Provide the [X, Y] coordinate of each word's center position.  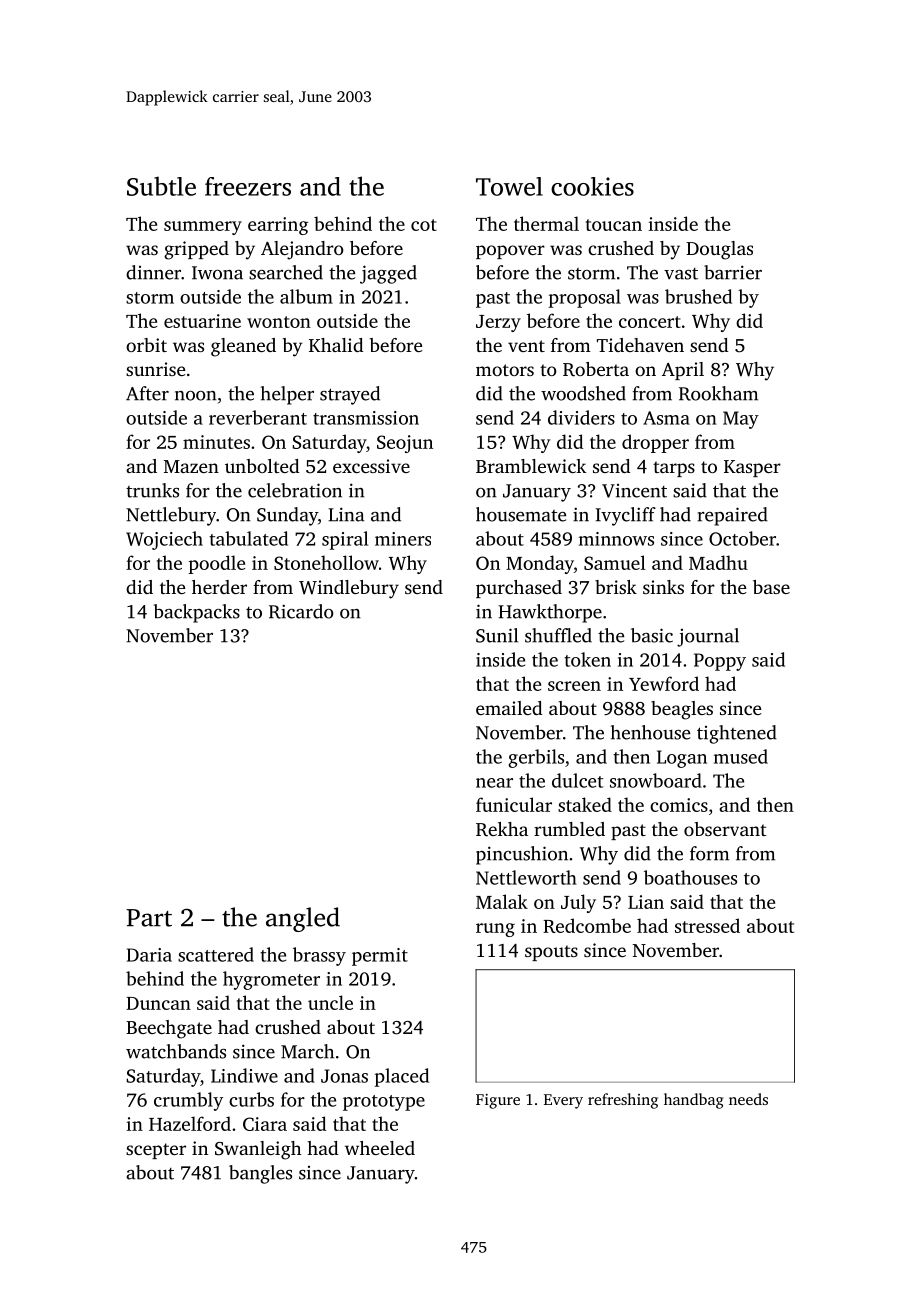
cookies [592, 186]
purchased [519, 589]
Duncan [158, 1003]
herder [219, 587]
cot [424, 225]
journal [708, 637]
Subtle [161, 186]
